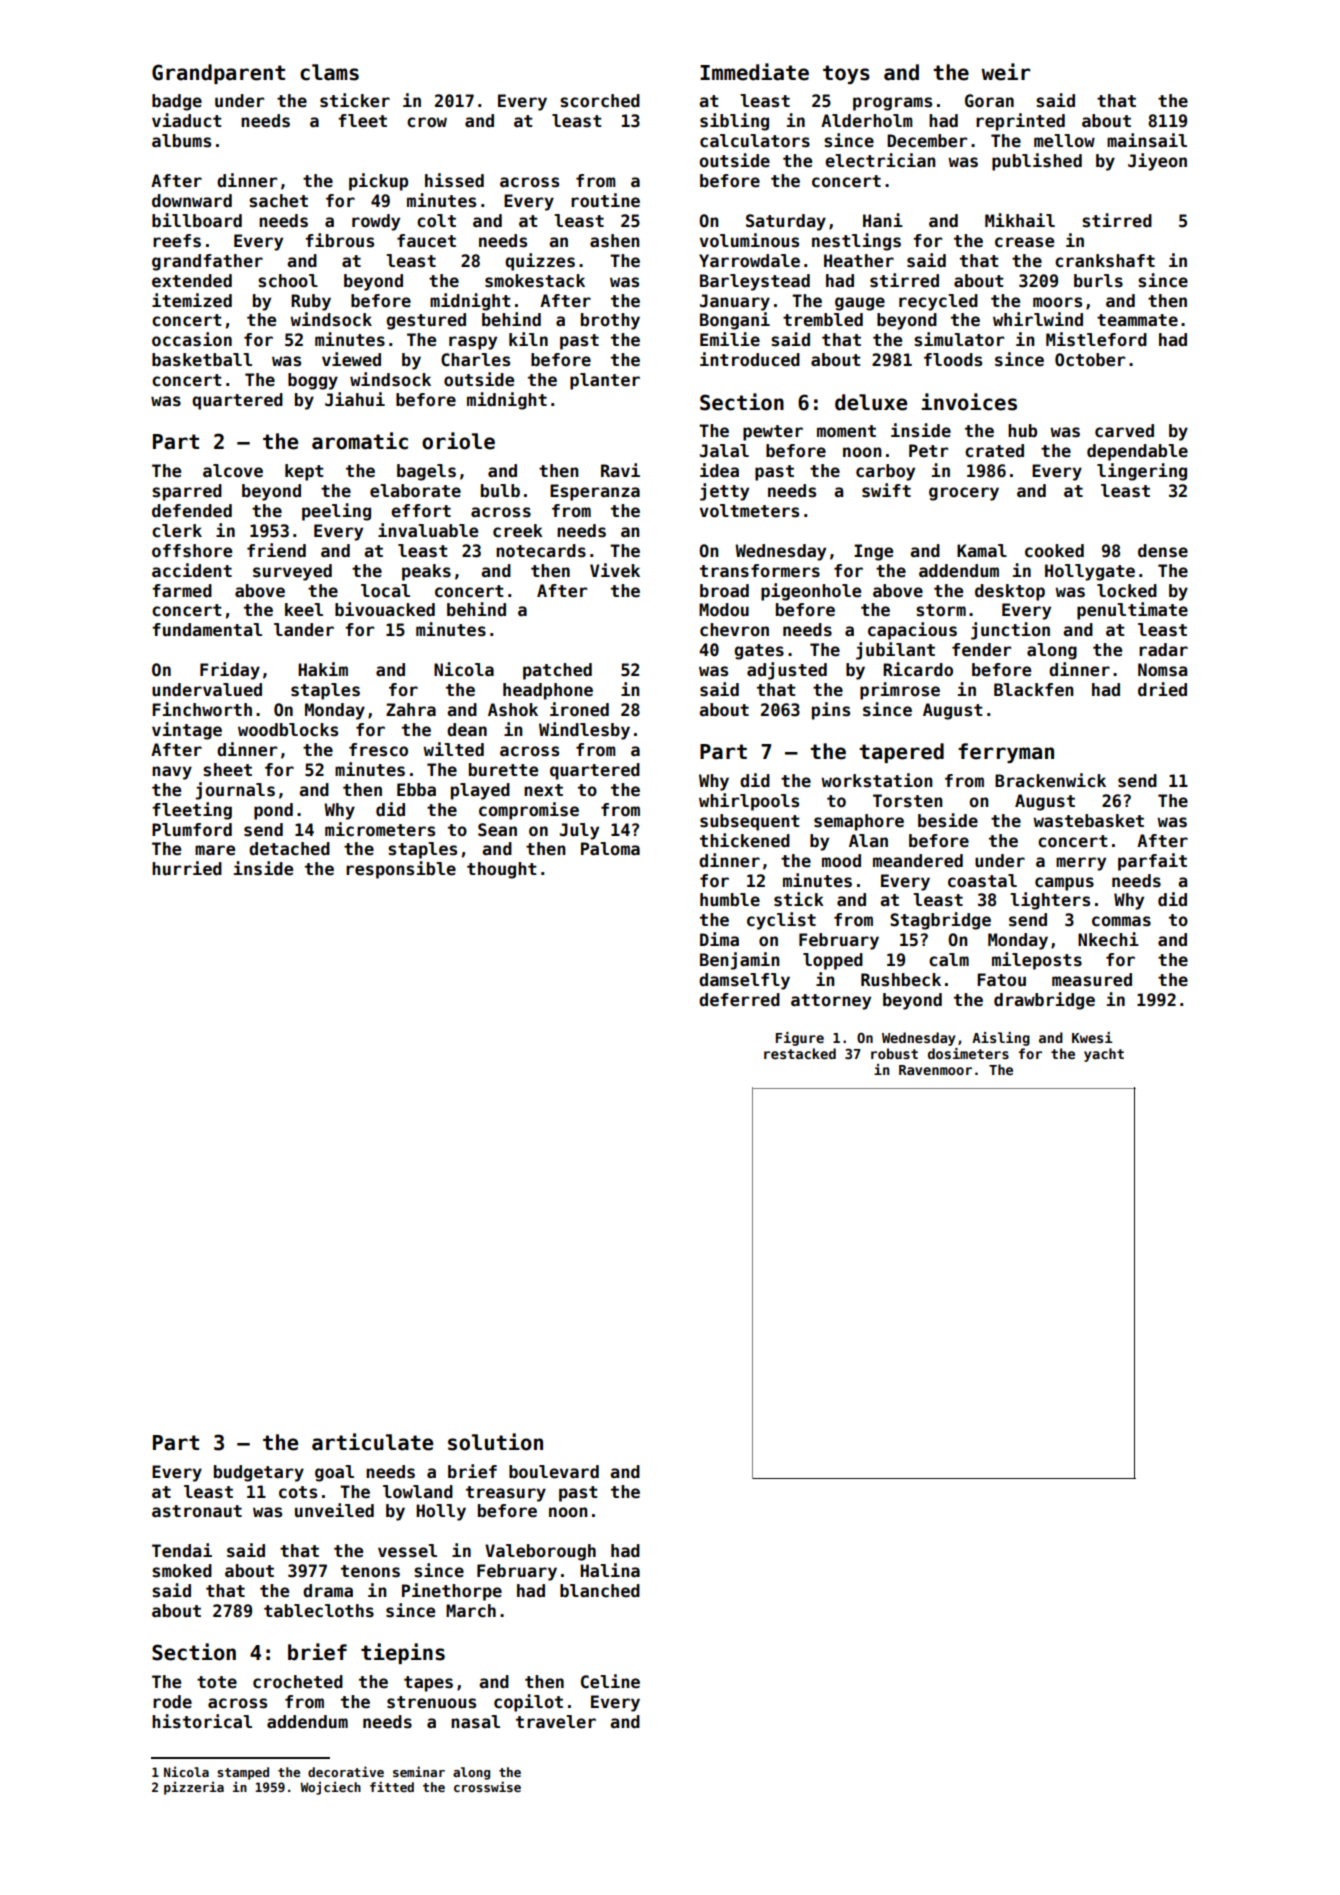 The image size is (1340, 1895). Describe the element at coordinates (595, 492) in the image. I see `Esperanza` at that location.
